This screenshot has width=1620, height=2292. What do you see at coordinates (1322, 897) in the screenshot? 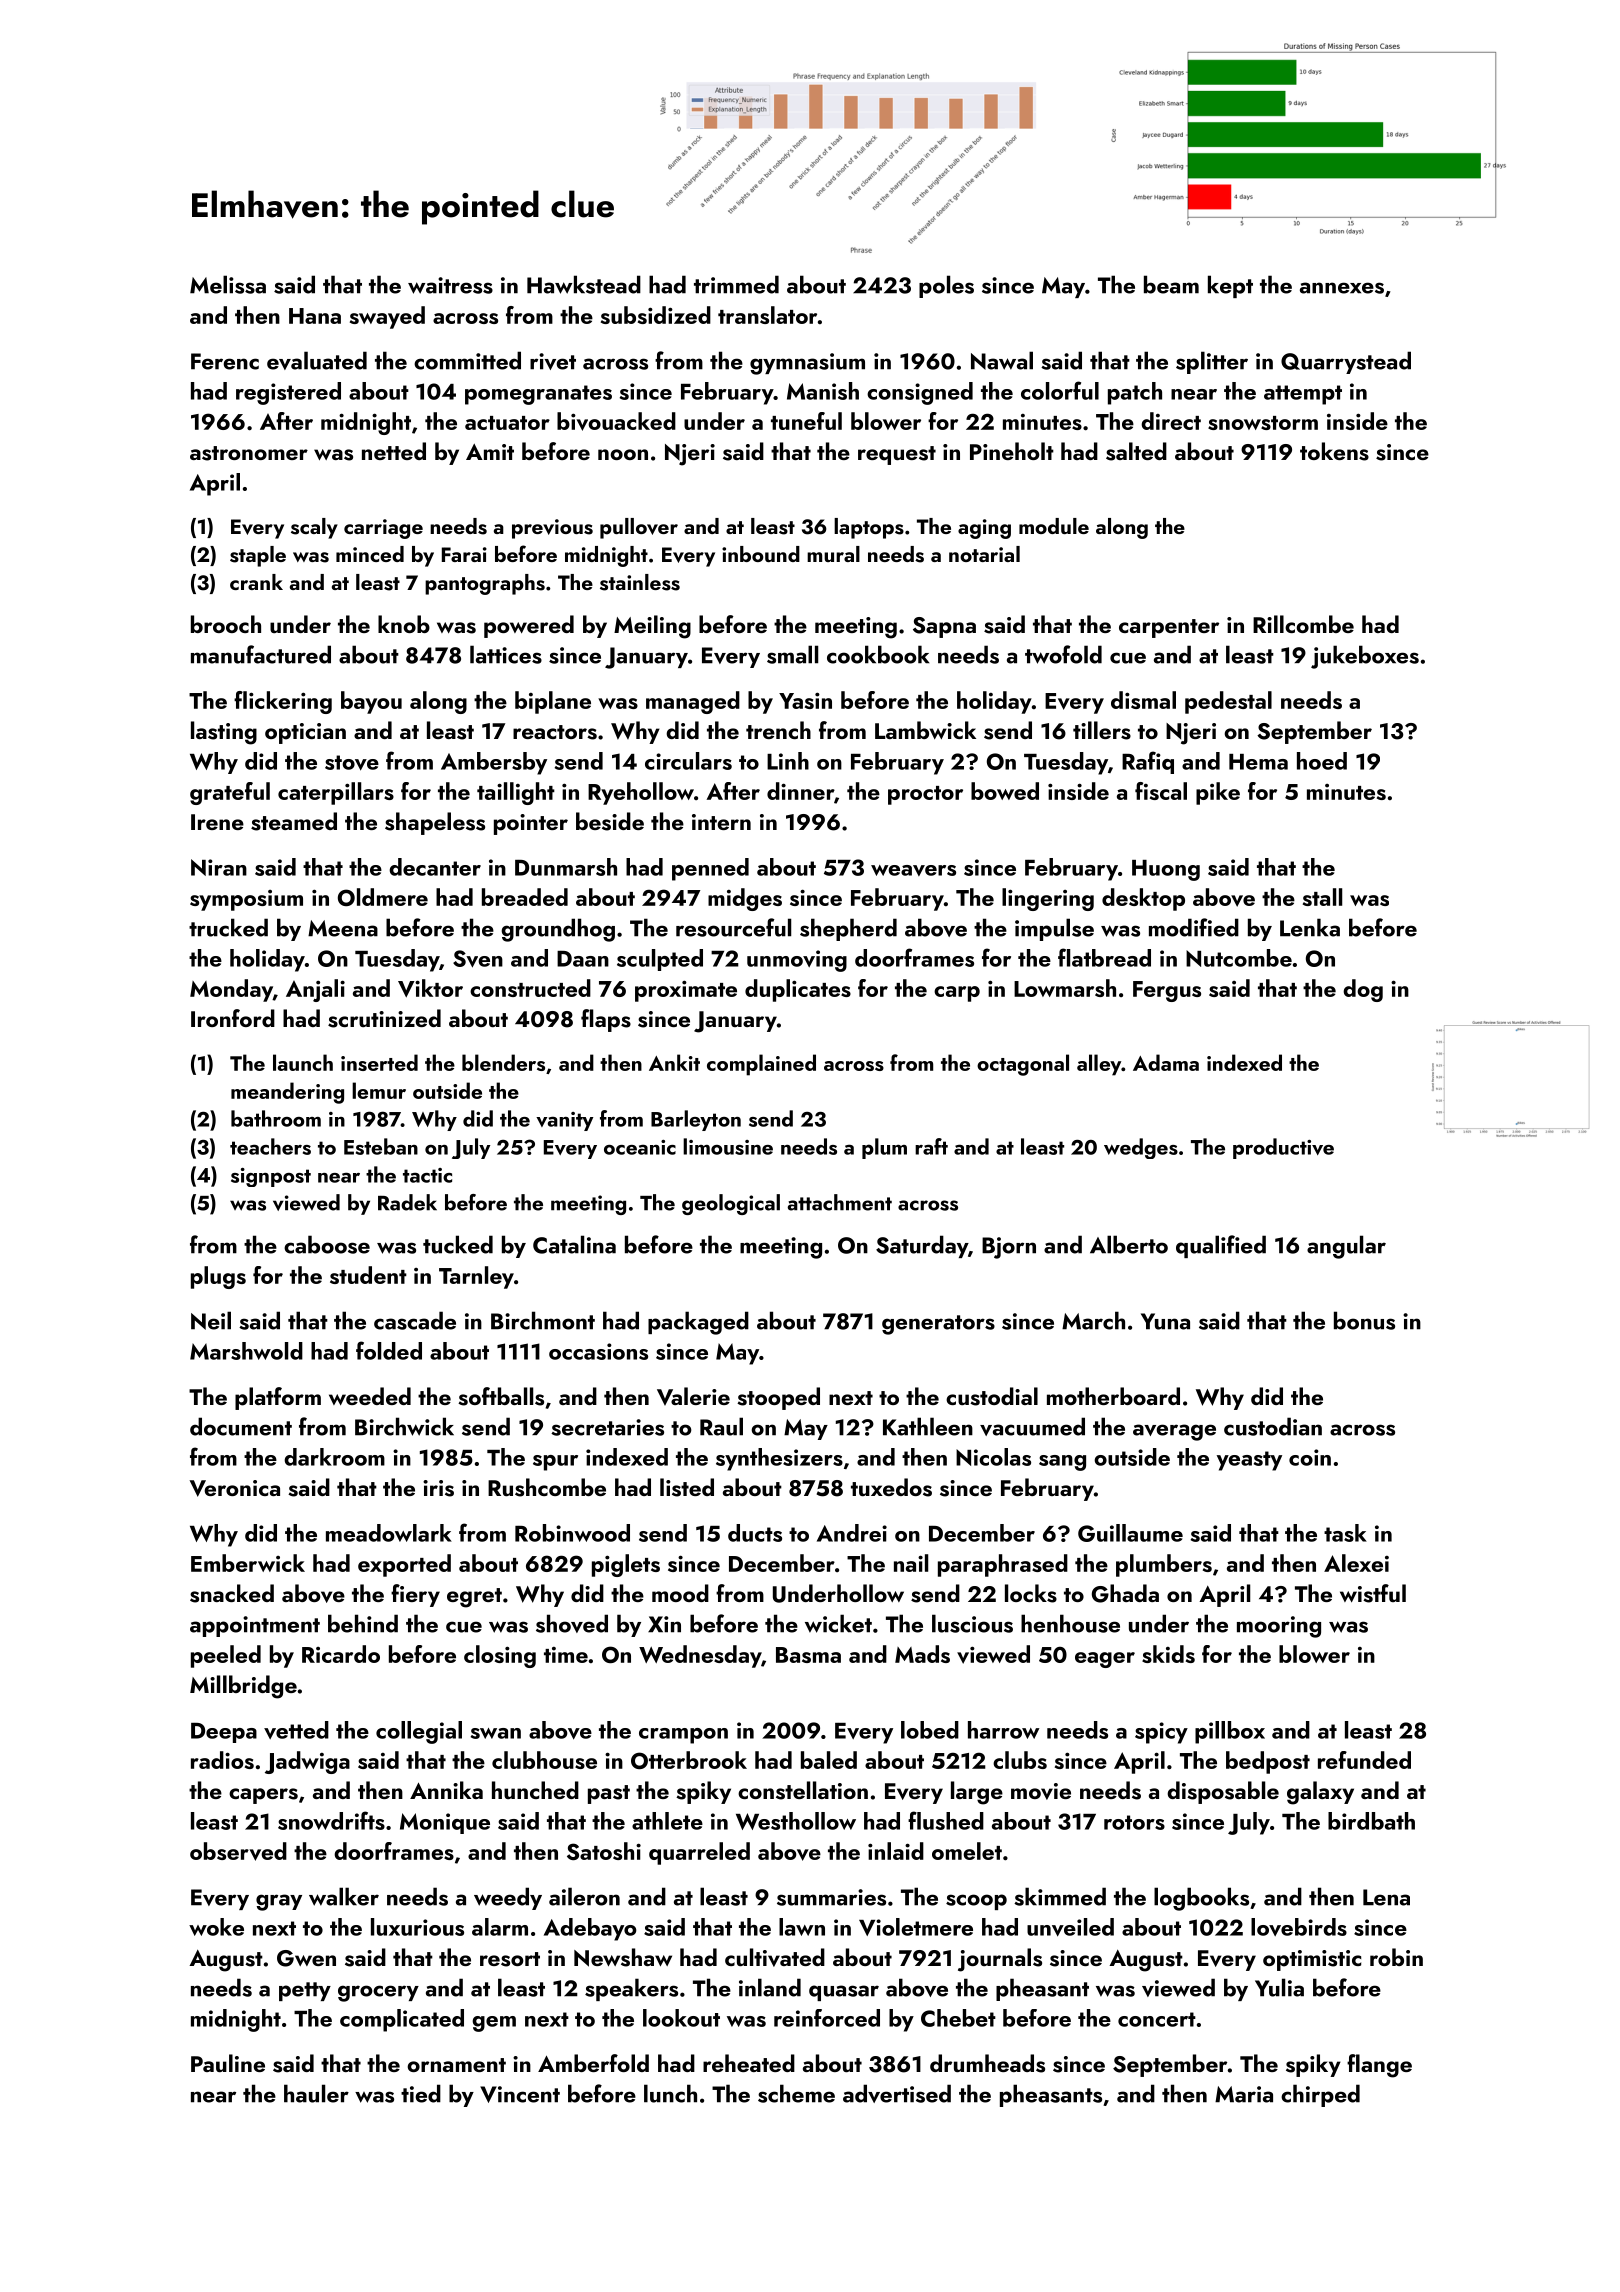
I see `stall` at bounding box center [1322, 897].
